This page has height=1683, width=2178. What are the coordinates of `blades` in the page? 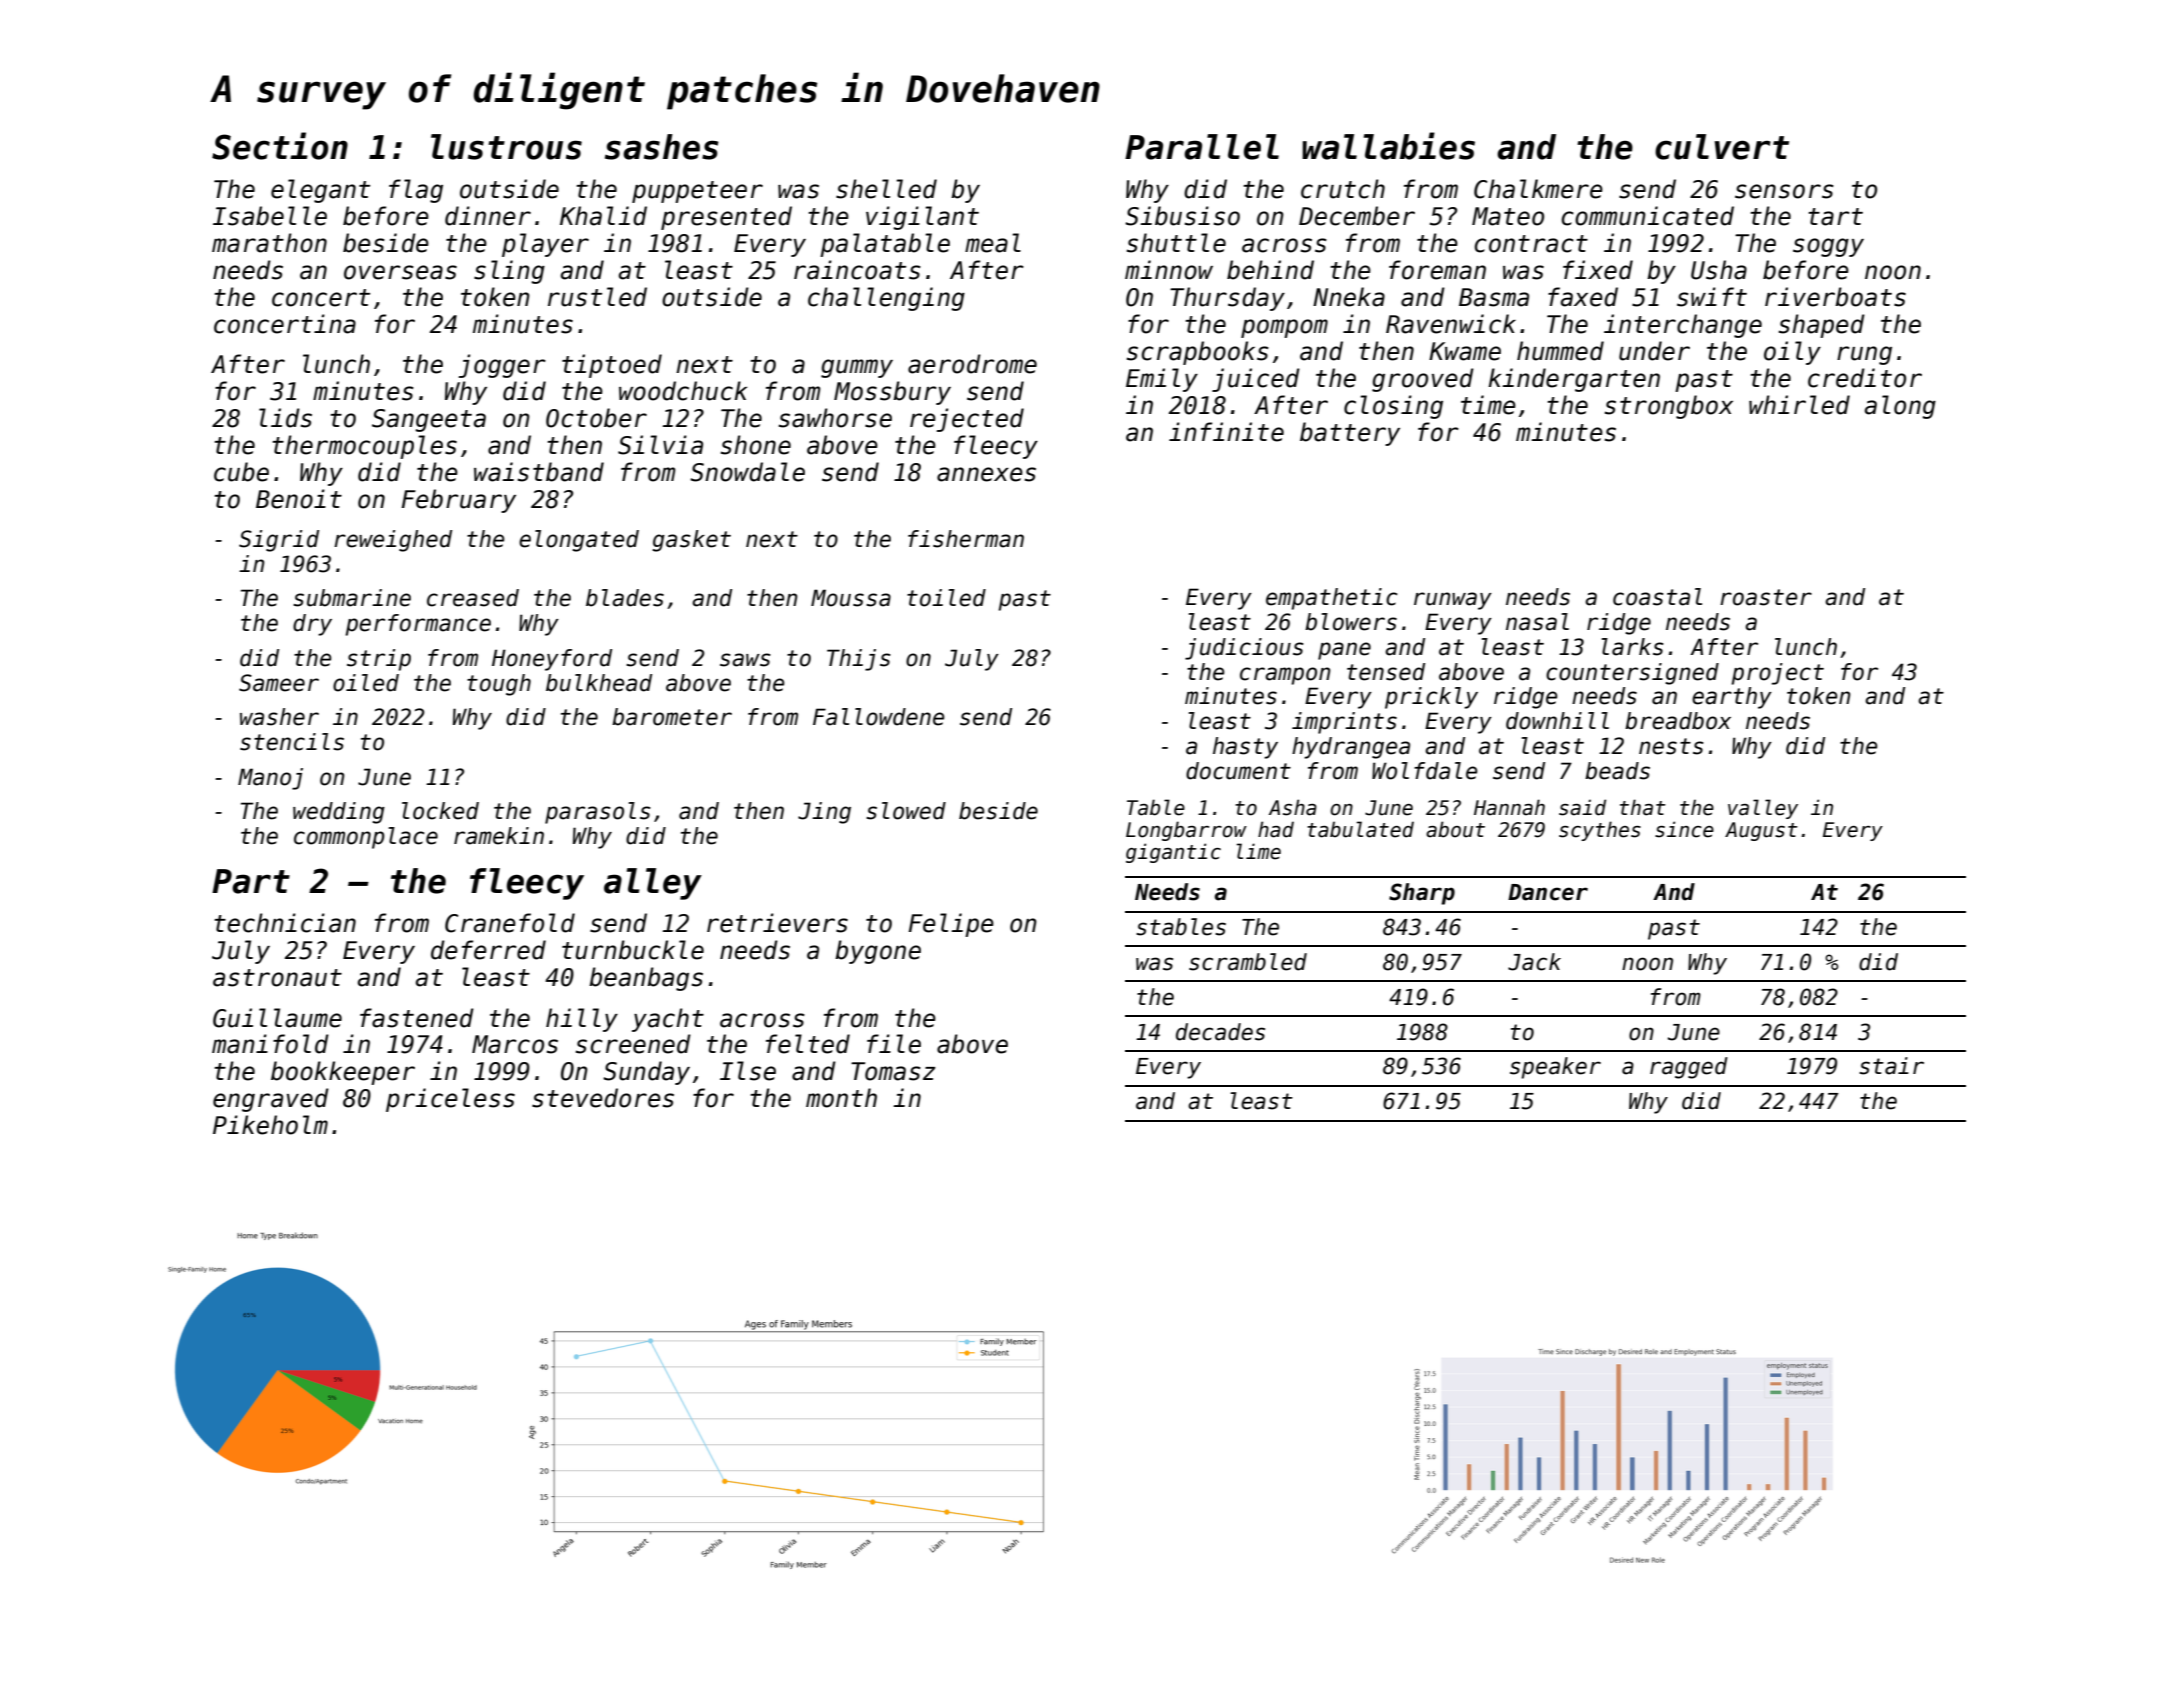 It's located at (625, 598).
